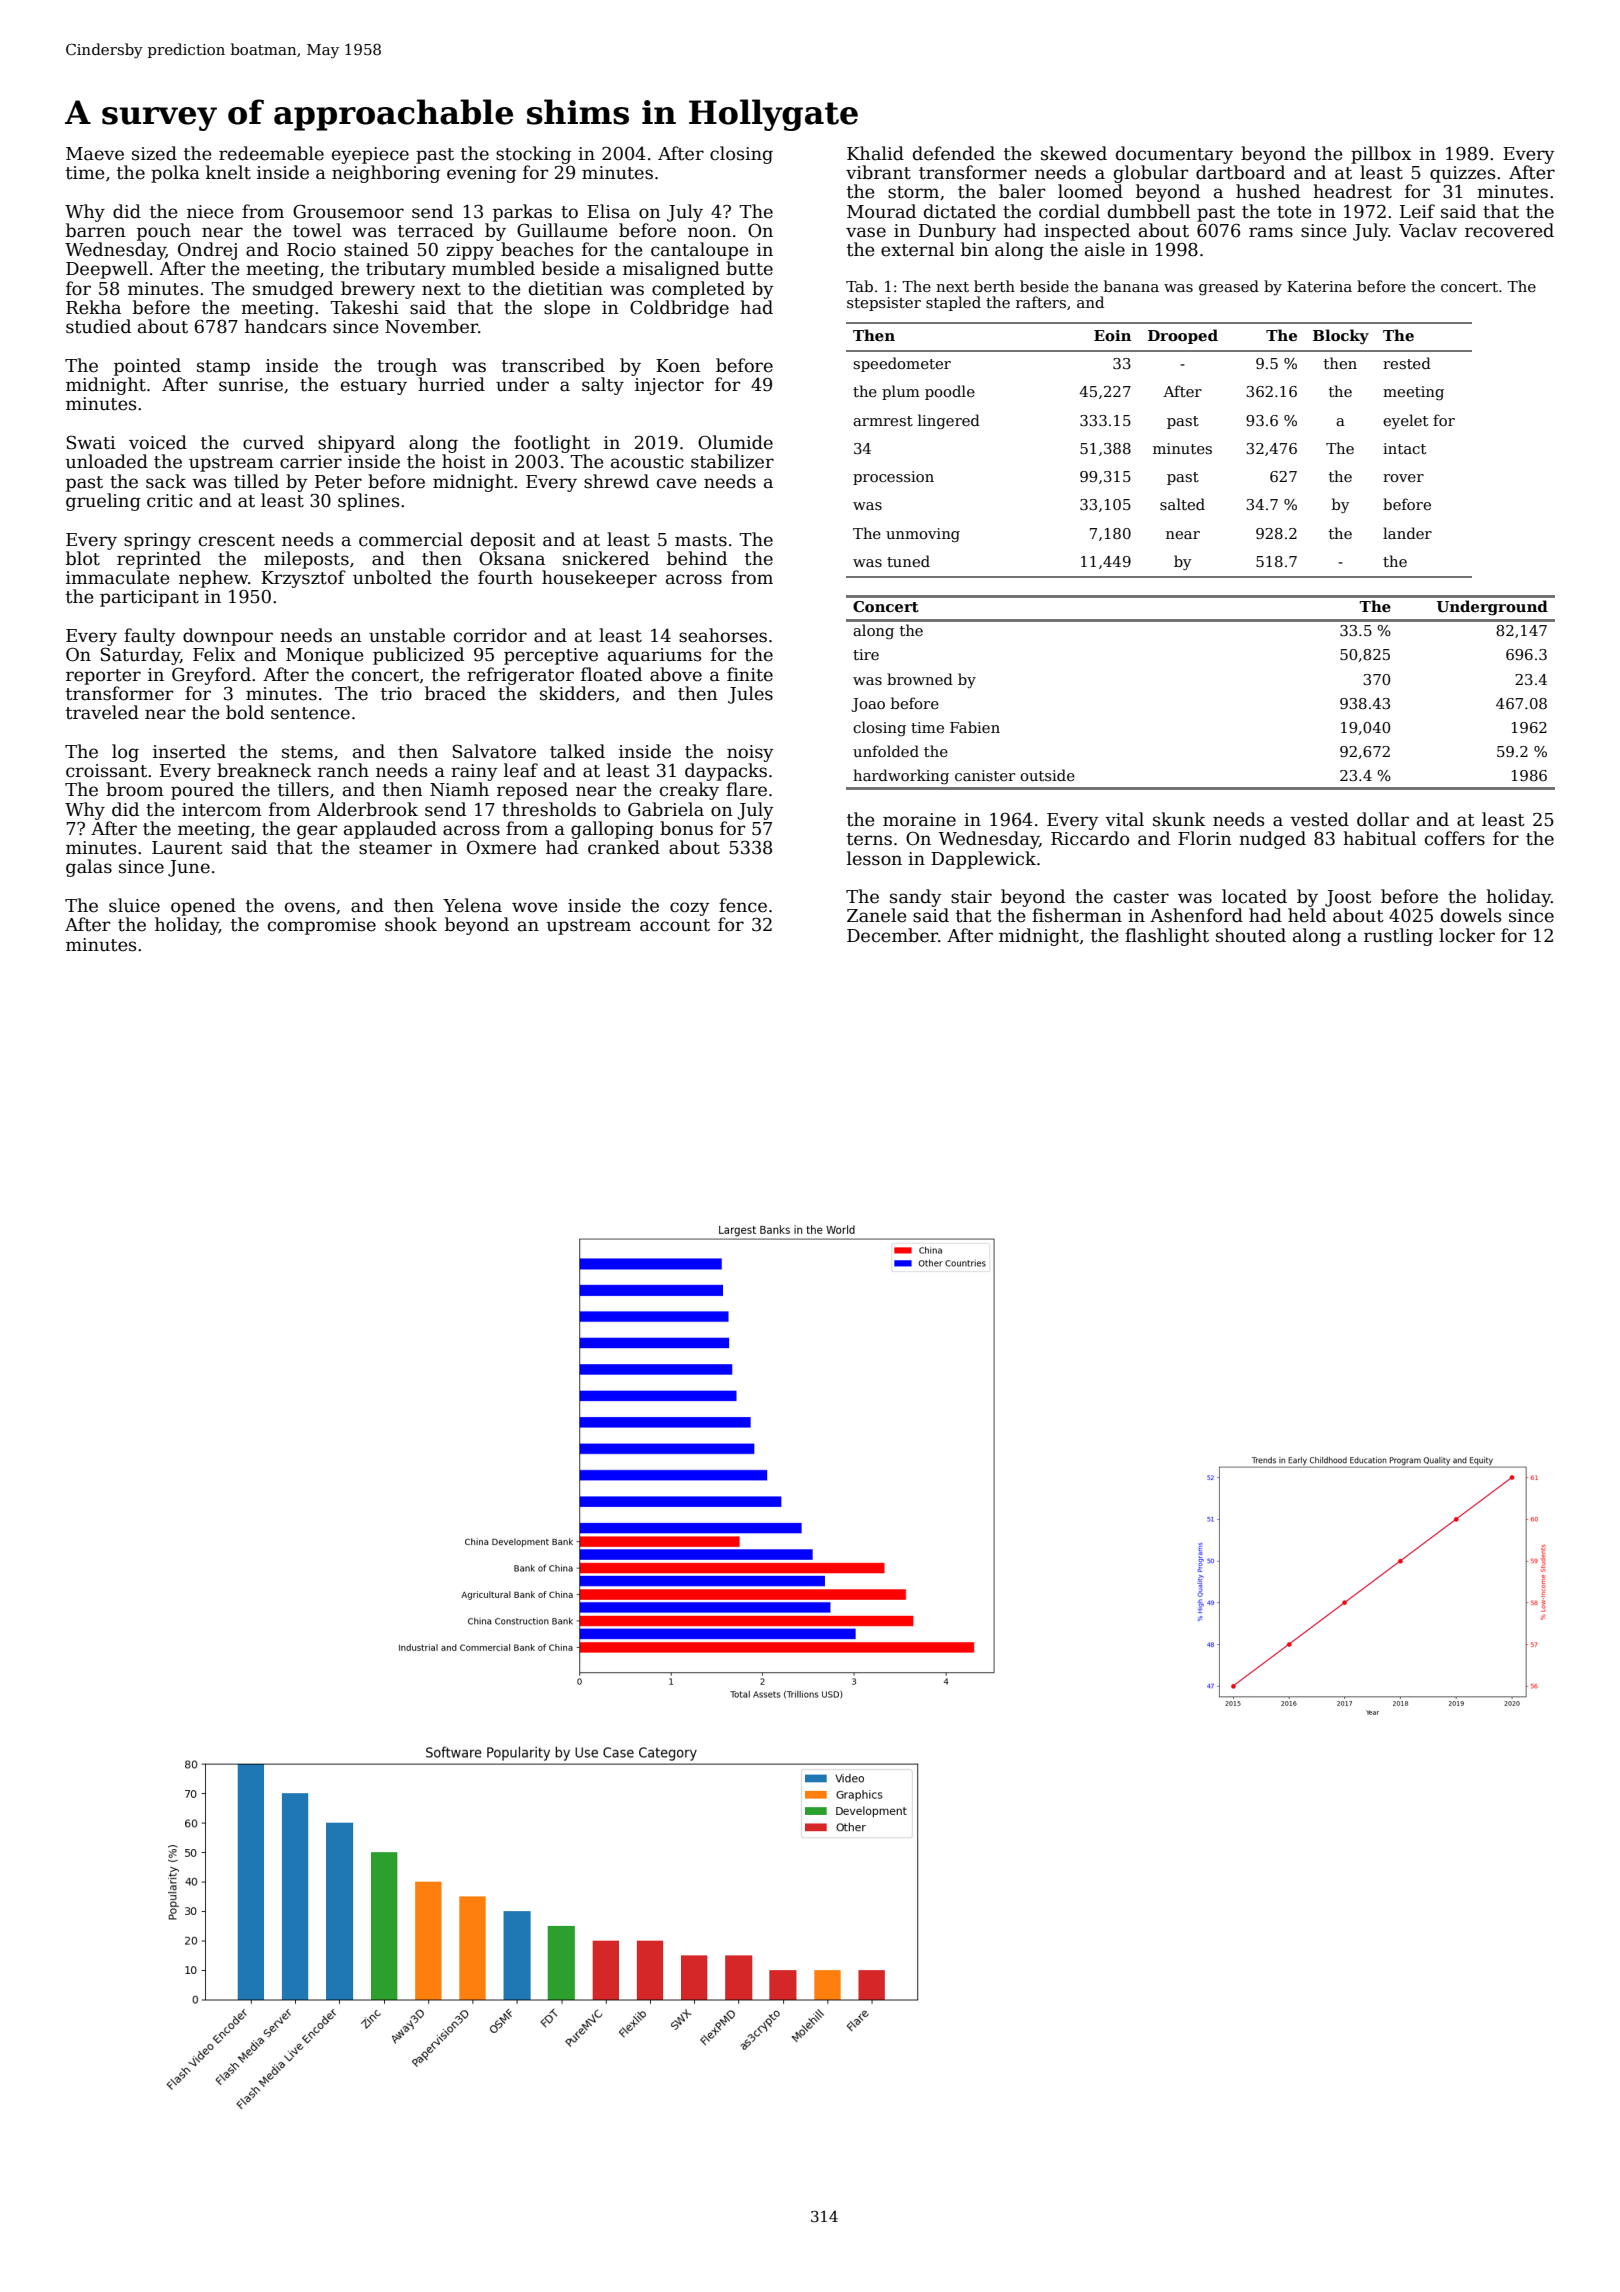 The width and height of the screenshot is (1620, 2292). What do you see at coordinates (411, 924) in the screenshot?
I see `shook` at bounding box center [411, 924].
